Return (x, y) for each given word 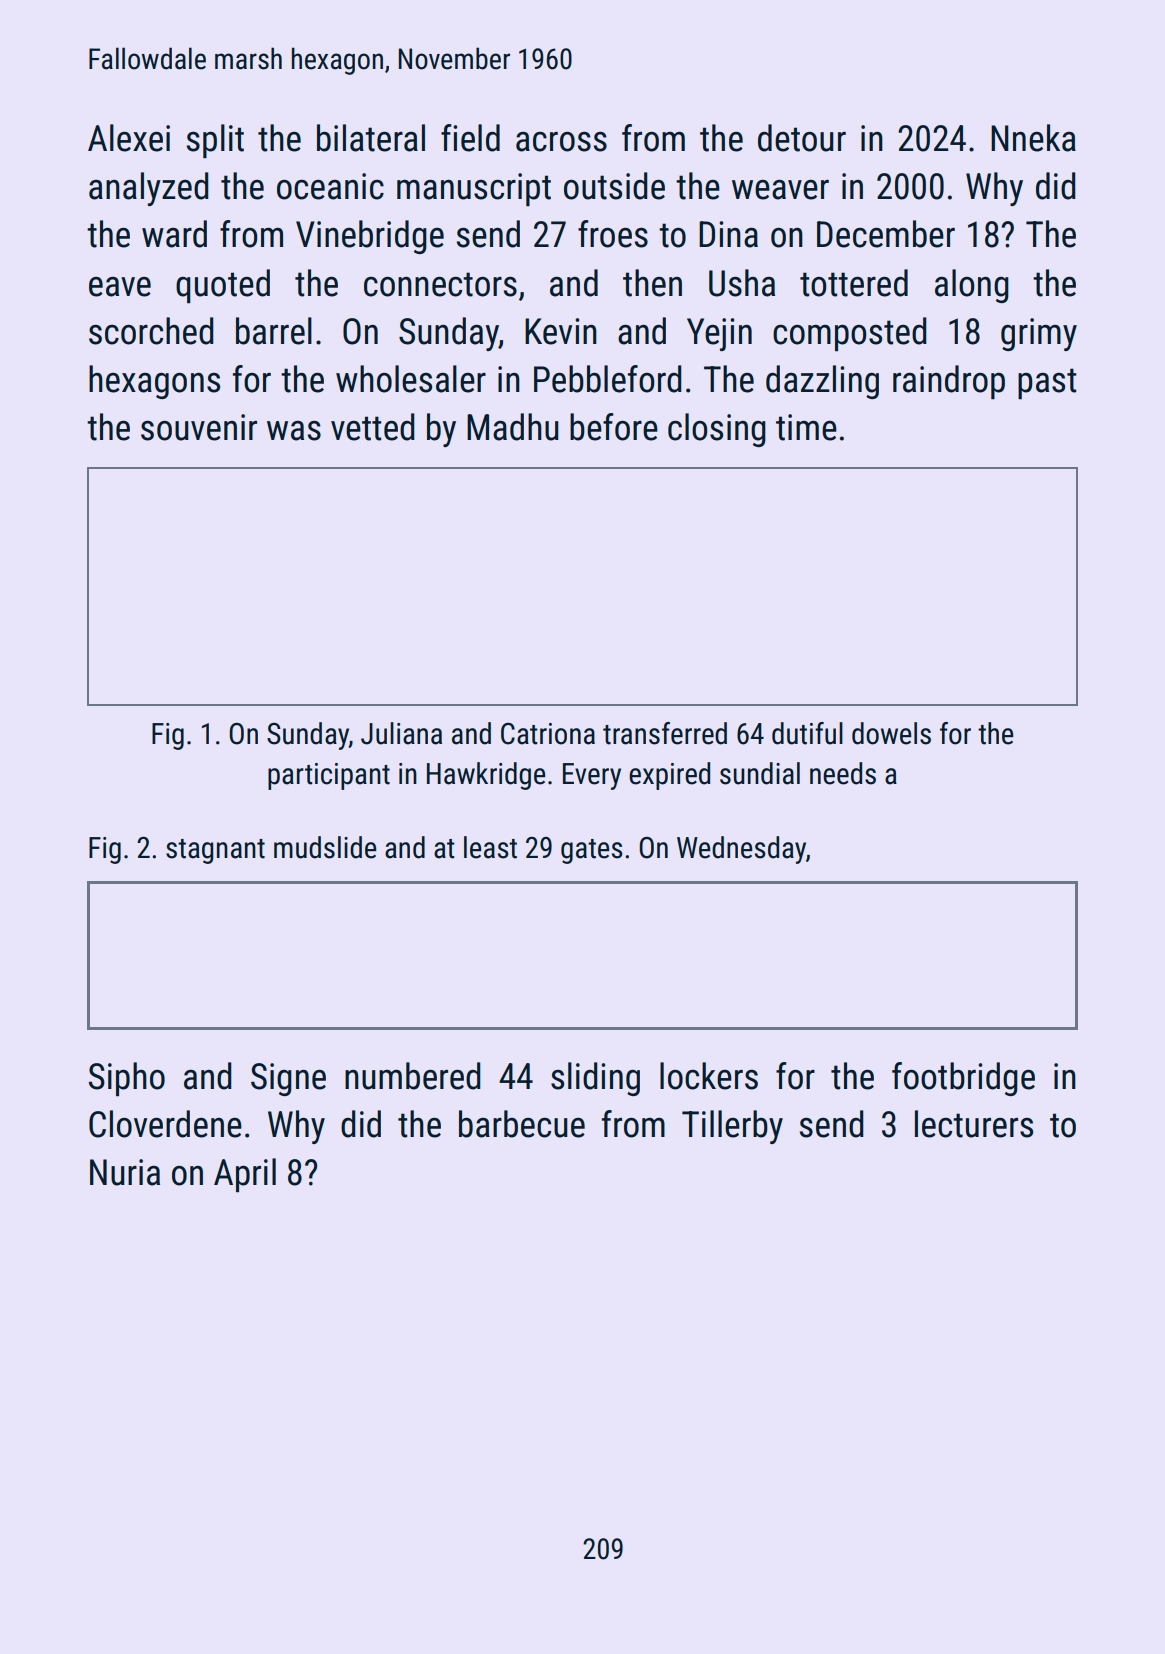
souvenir (199, 427)
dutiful (807, 733)
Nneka (1033, 138)
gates (592, 851)
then (652, 283)
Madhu (513, 427)
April (245, 1175)
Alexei (129, 138)
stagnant (215, 851)
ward (174, 234)
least (490, 847)
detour (802, 138)
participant (329, 776)
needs (843, 773)
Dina (728, 234)
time (806, 427)
